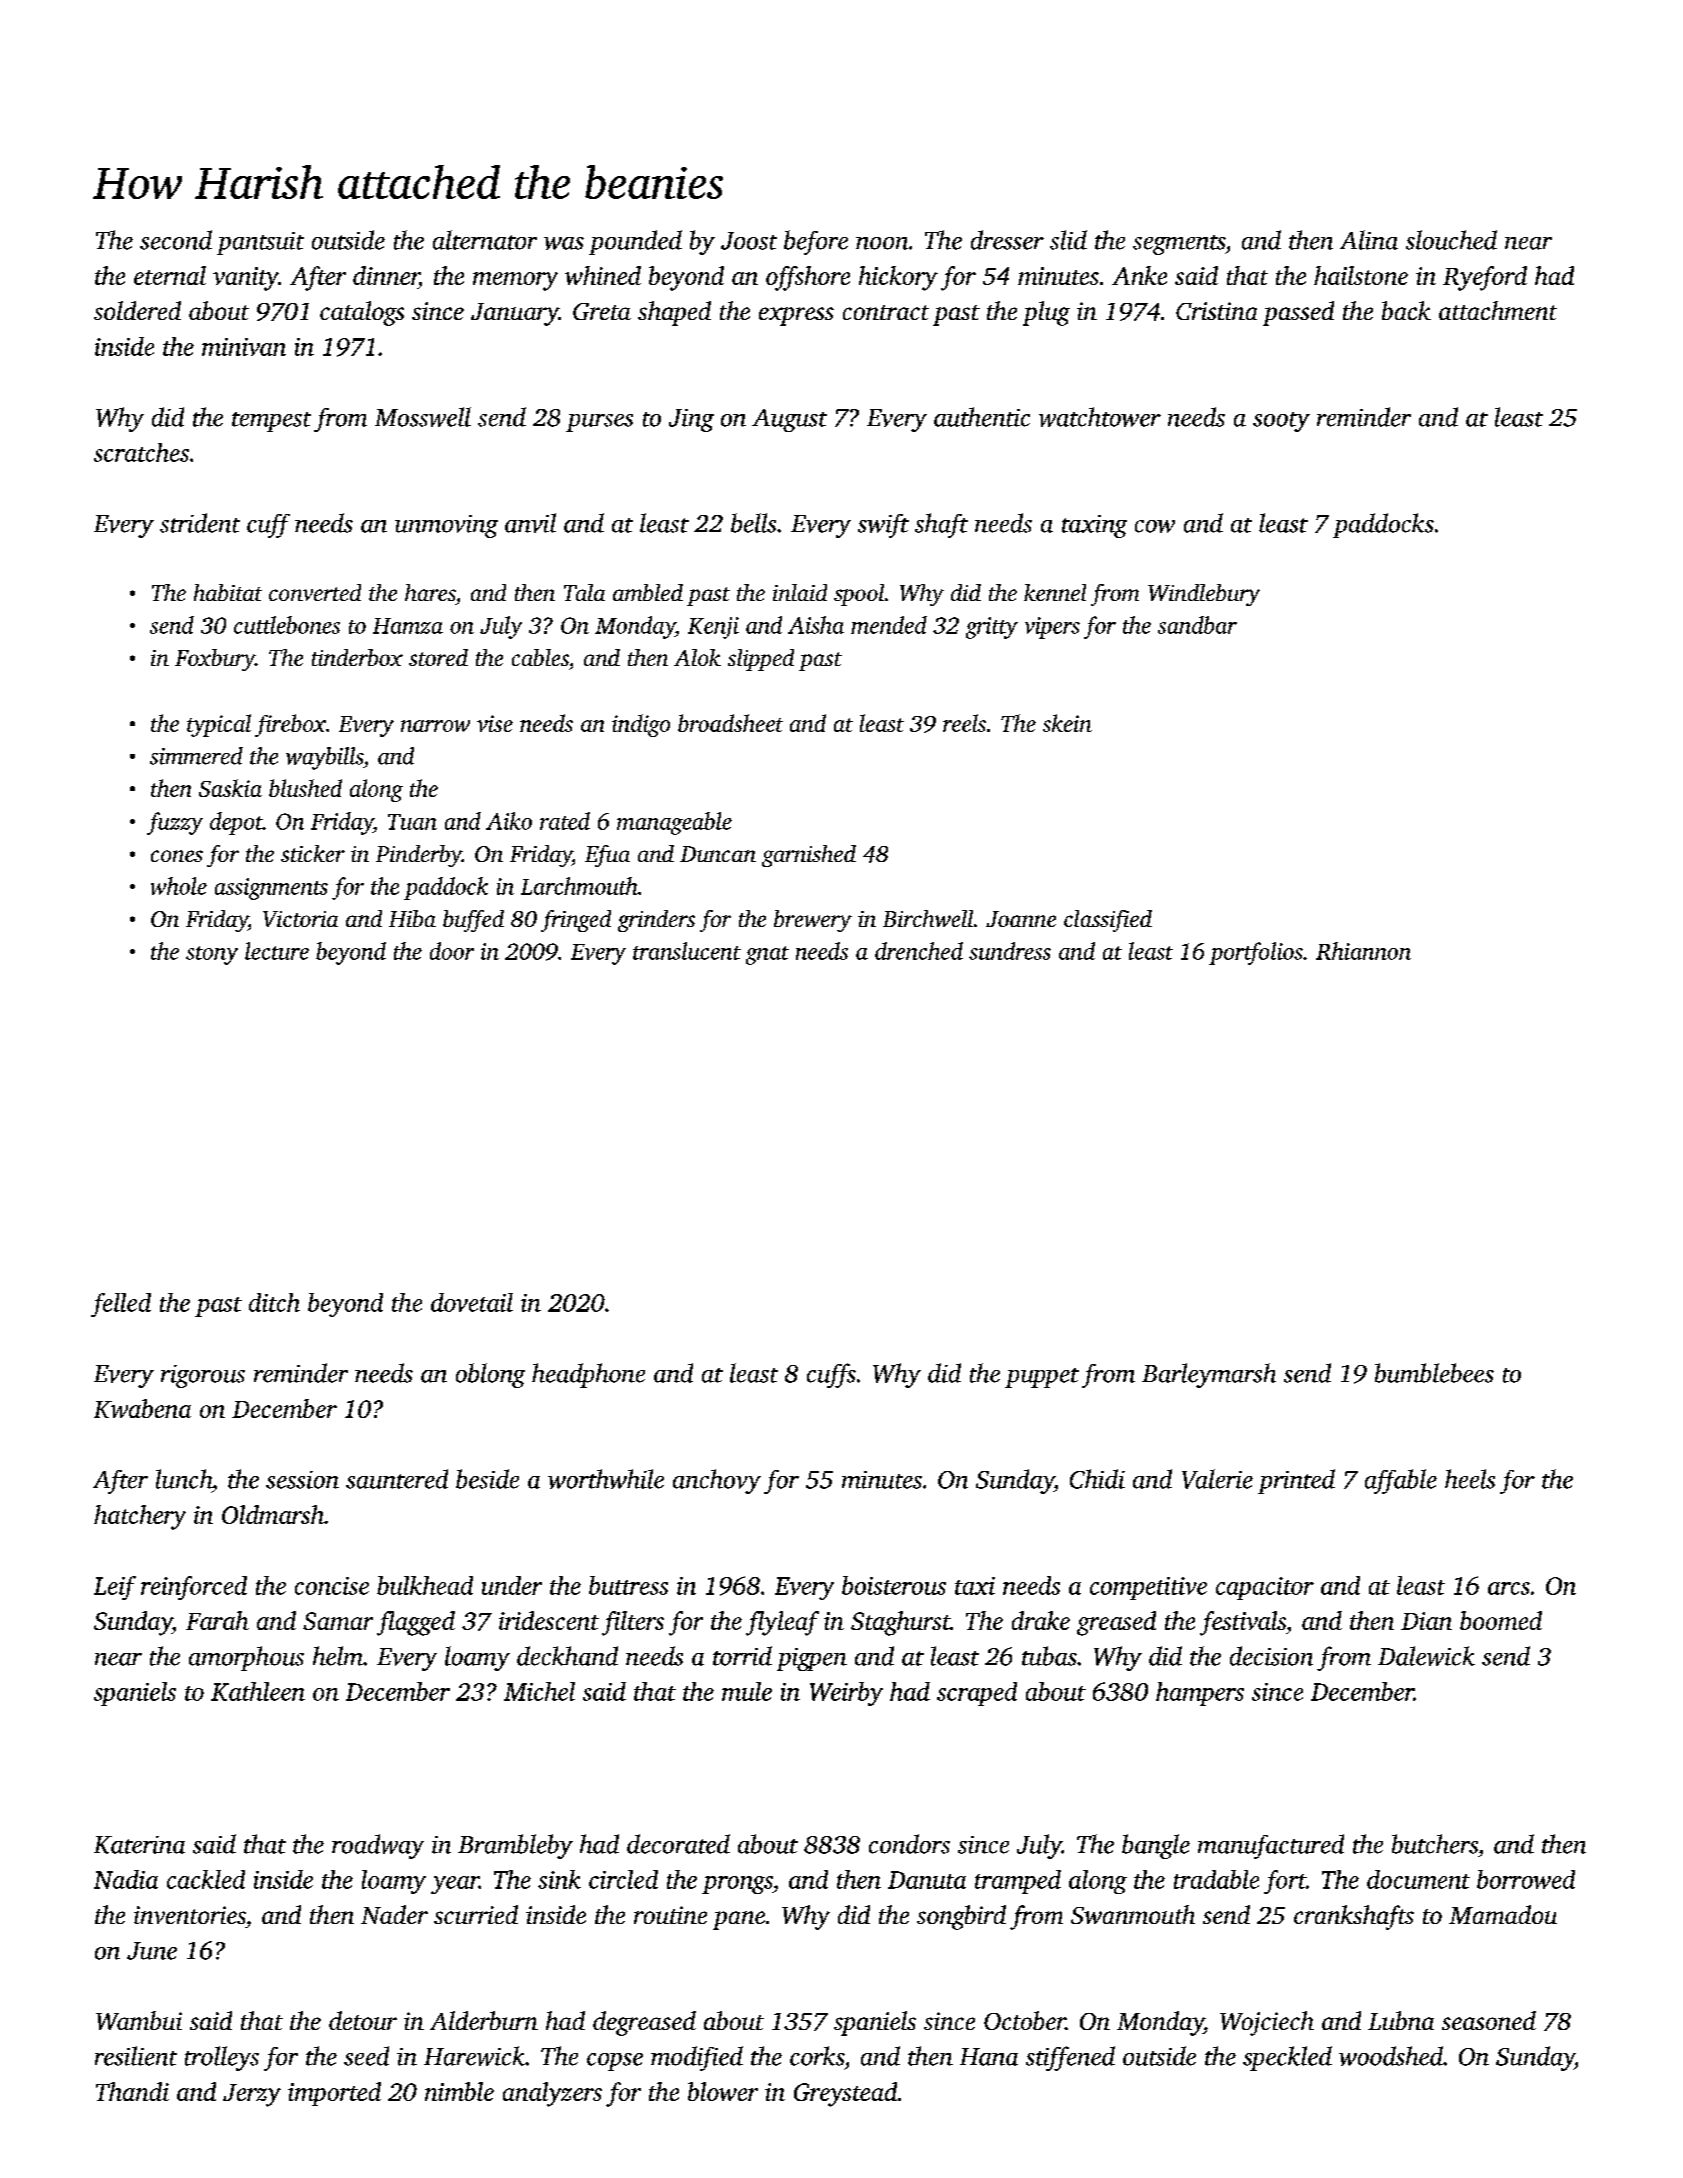  What do you see at coordinates (691, 420) in the document?
I see `Jing` at bounding box center [691, 420].
